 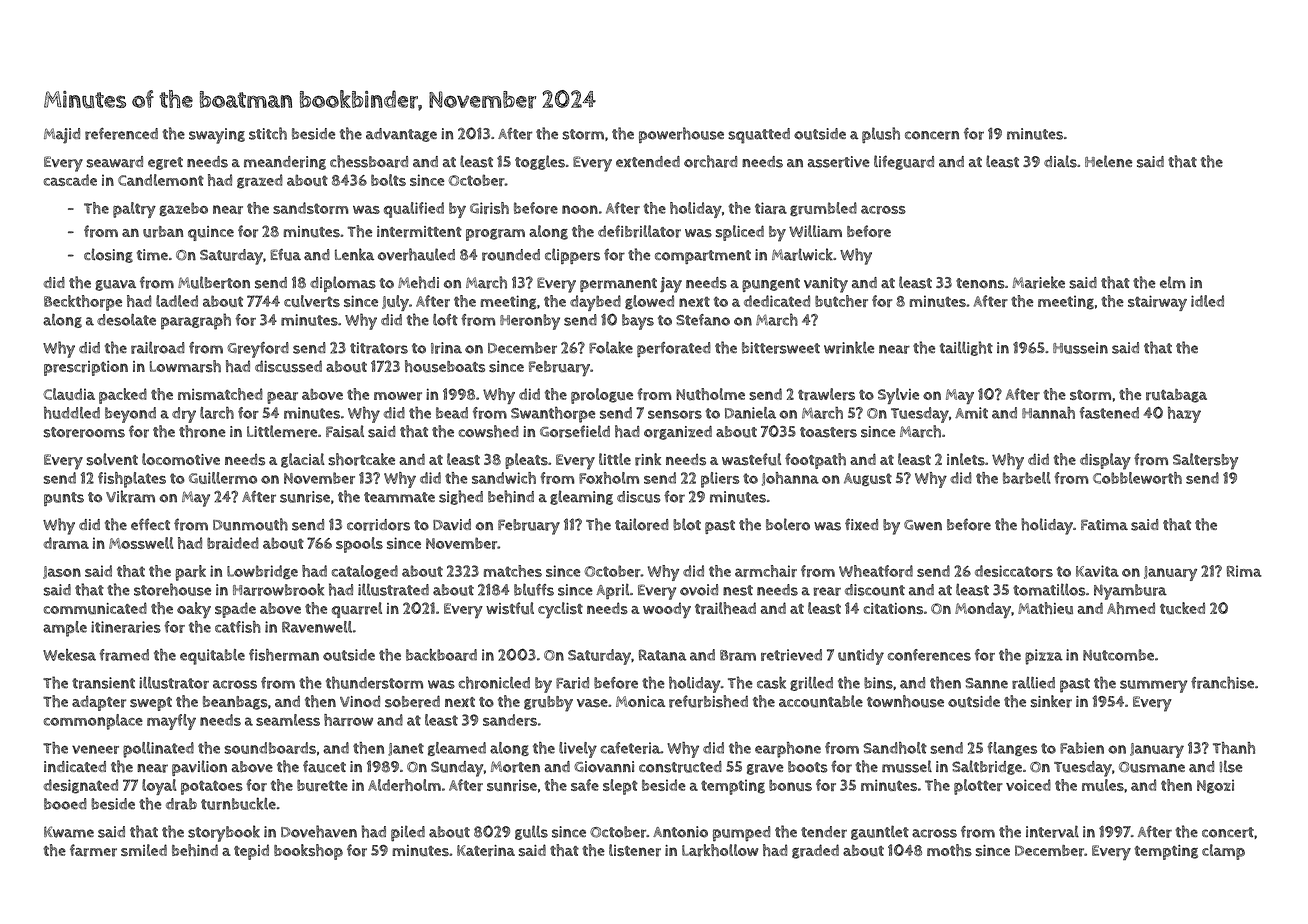 What do you see at coordinates (1205, 461) in the screenshot?
I see `Saltersby` at bounding box center [1205, 461].
